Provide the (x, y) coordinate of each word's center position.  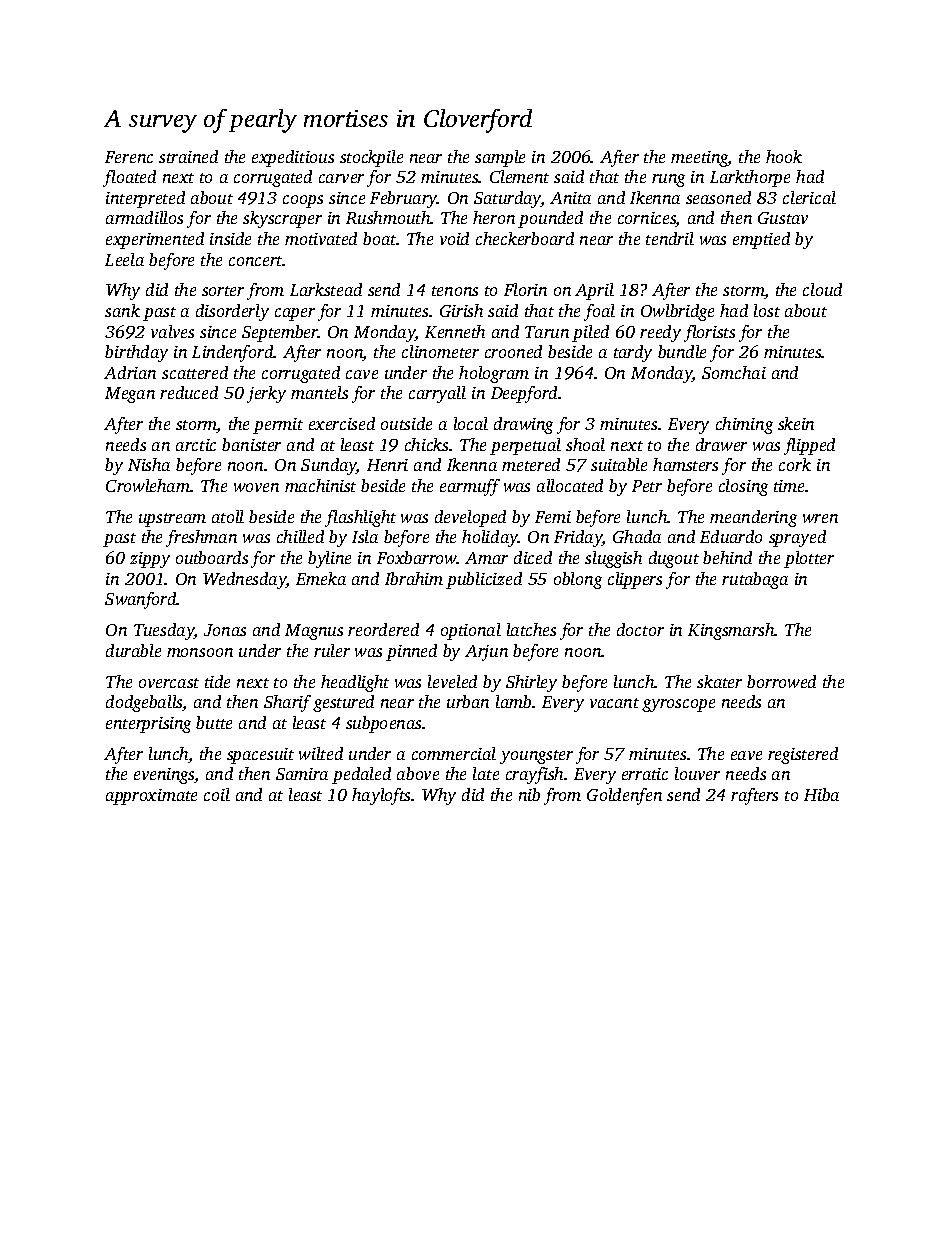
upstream (172, 520)
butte (214, 722)
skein (796, 423)
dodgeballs (144, 703)
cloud (822, 289)
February (404, 199)
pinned (411, 652)
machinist (320, 485)
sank (122, 310)
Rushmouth (388, 217)
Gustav (783, 218)
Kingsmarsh (731, 631)
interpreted (145, 199)
